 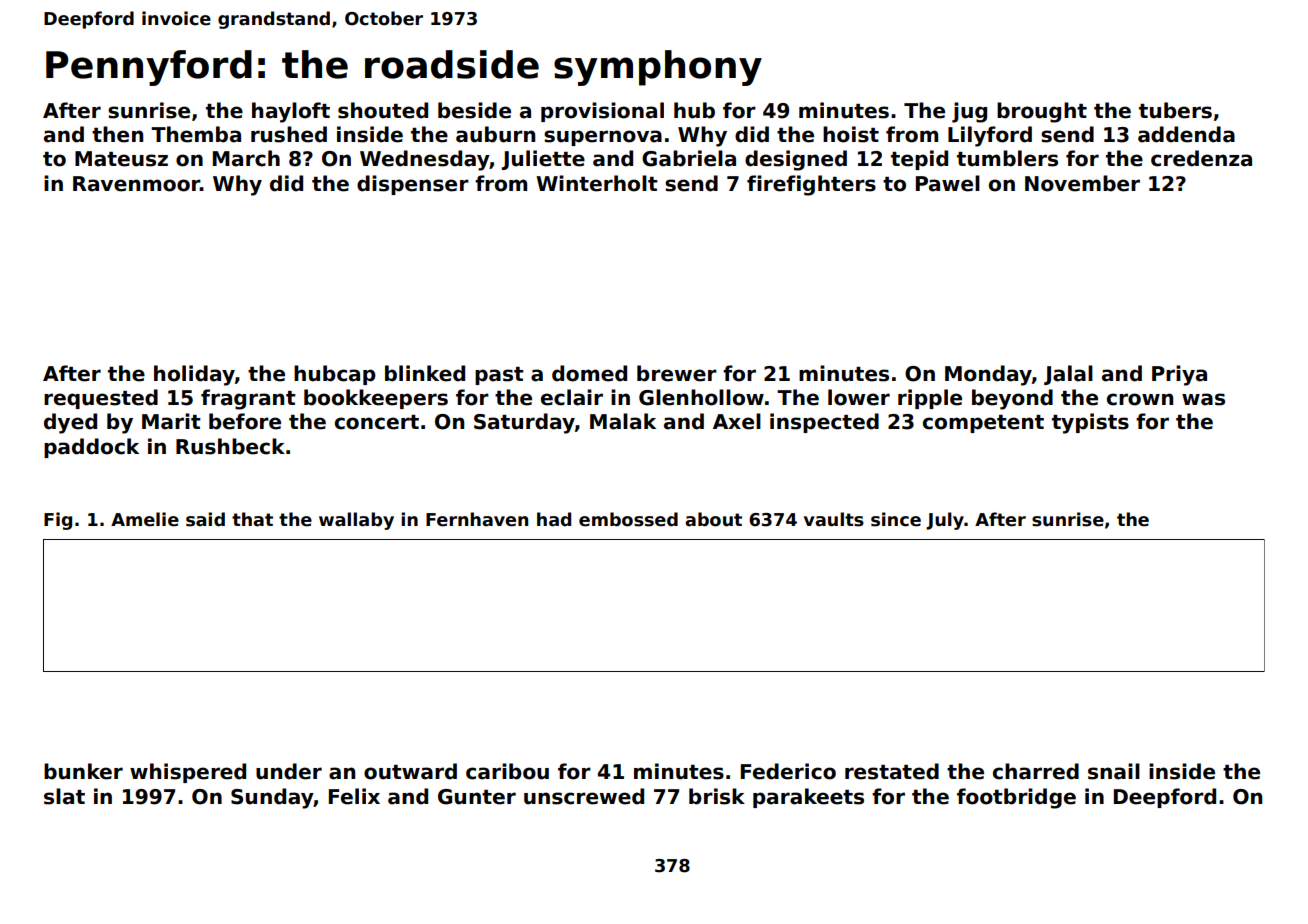 I want to click on Amelie, so click(x=145, y=519).
